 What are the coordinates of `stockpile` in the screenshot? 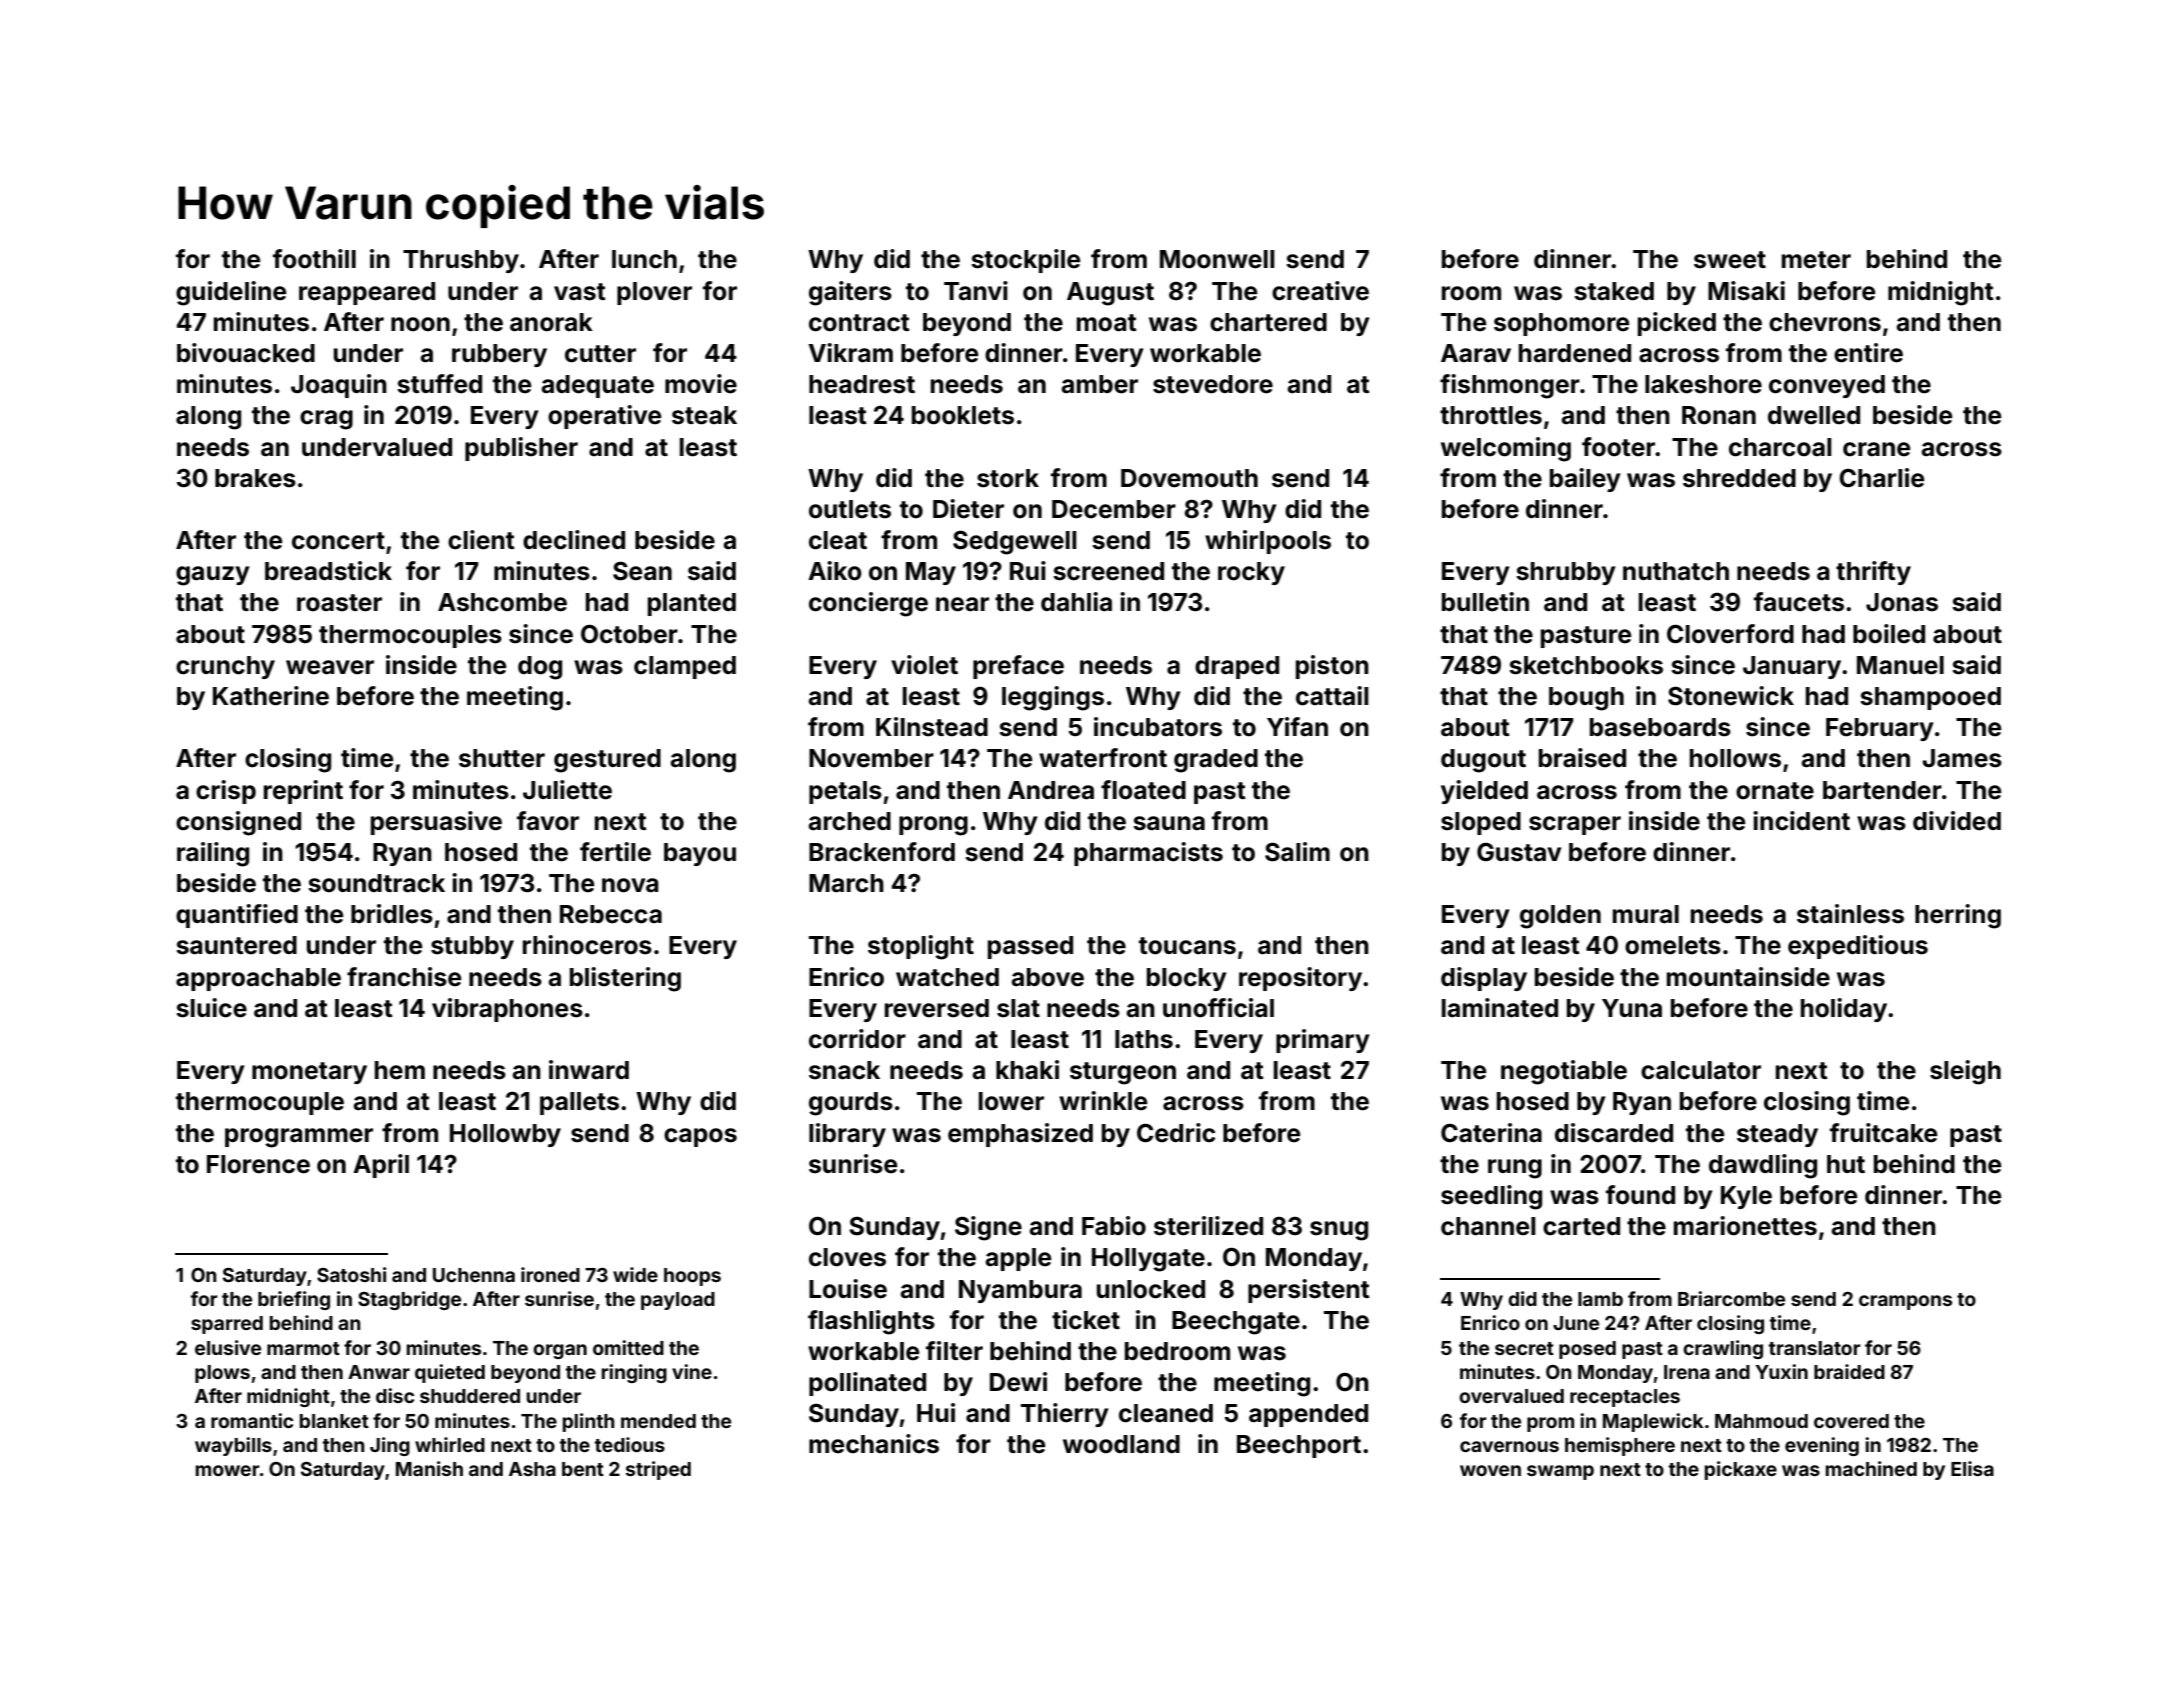 It's located at (1025, 261).
